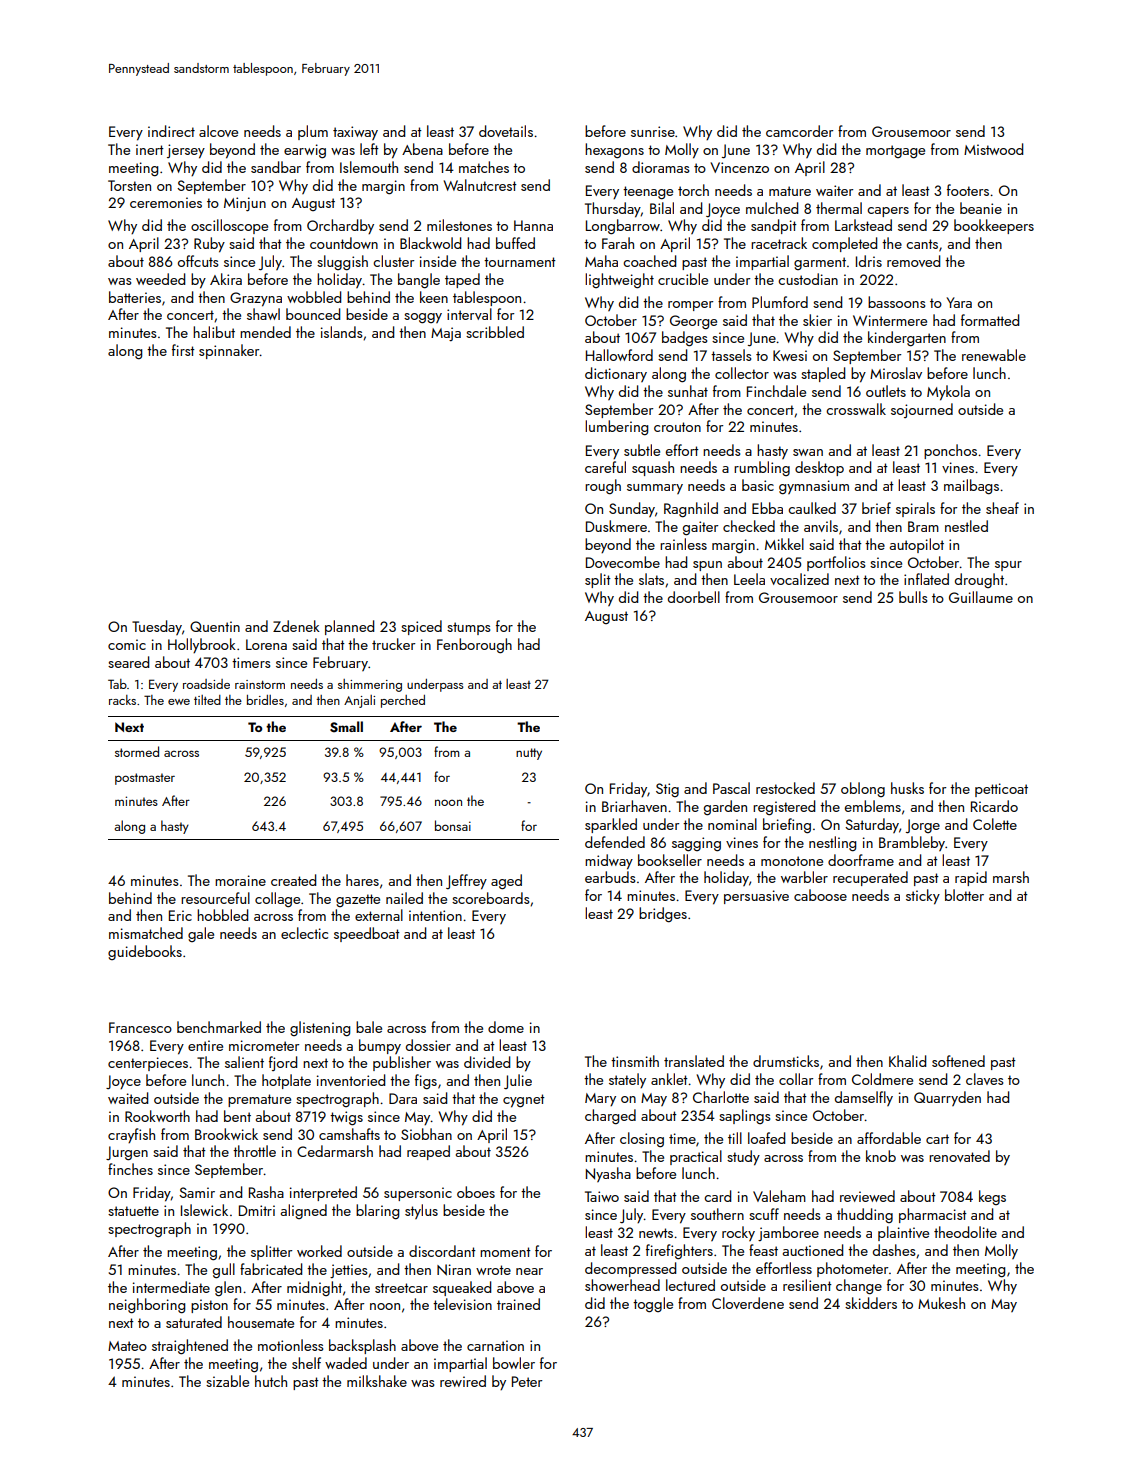 This screenshot has height=1480, width=1144. What do you see at coordinates (1001, 790) in the screenshot?
I see `petticoat` at bounding box center [1001, 790].
